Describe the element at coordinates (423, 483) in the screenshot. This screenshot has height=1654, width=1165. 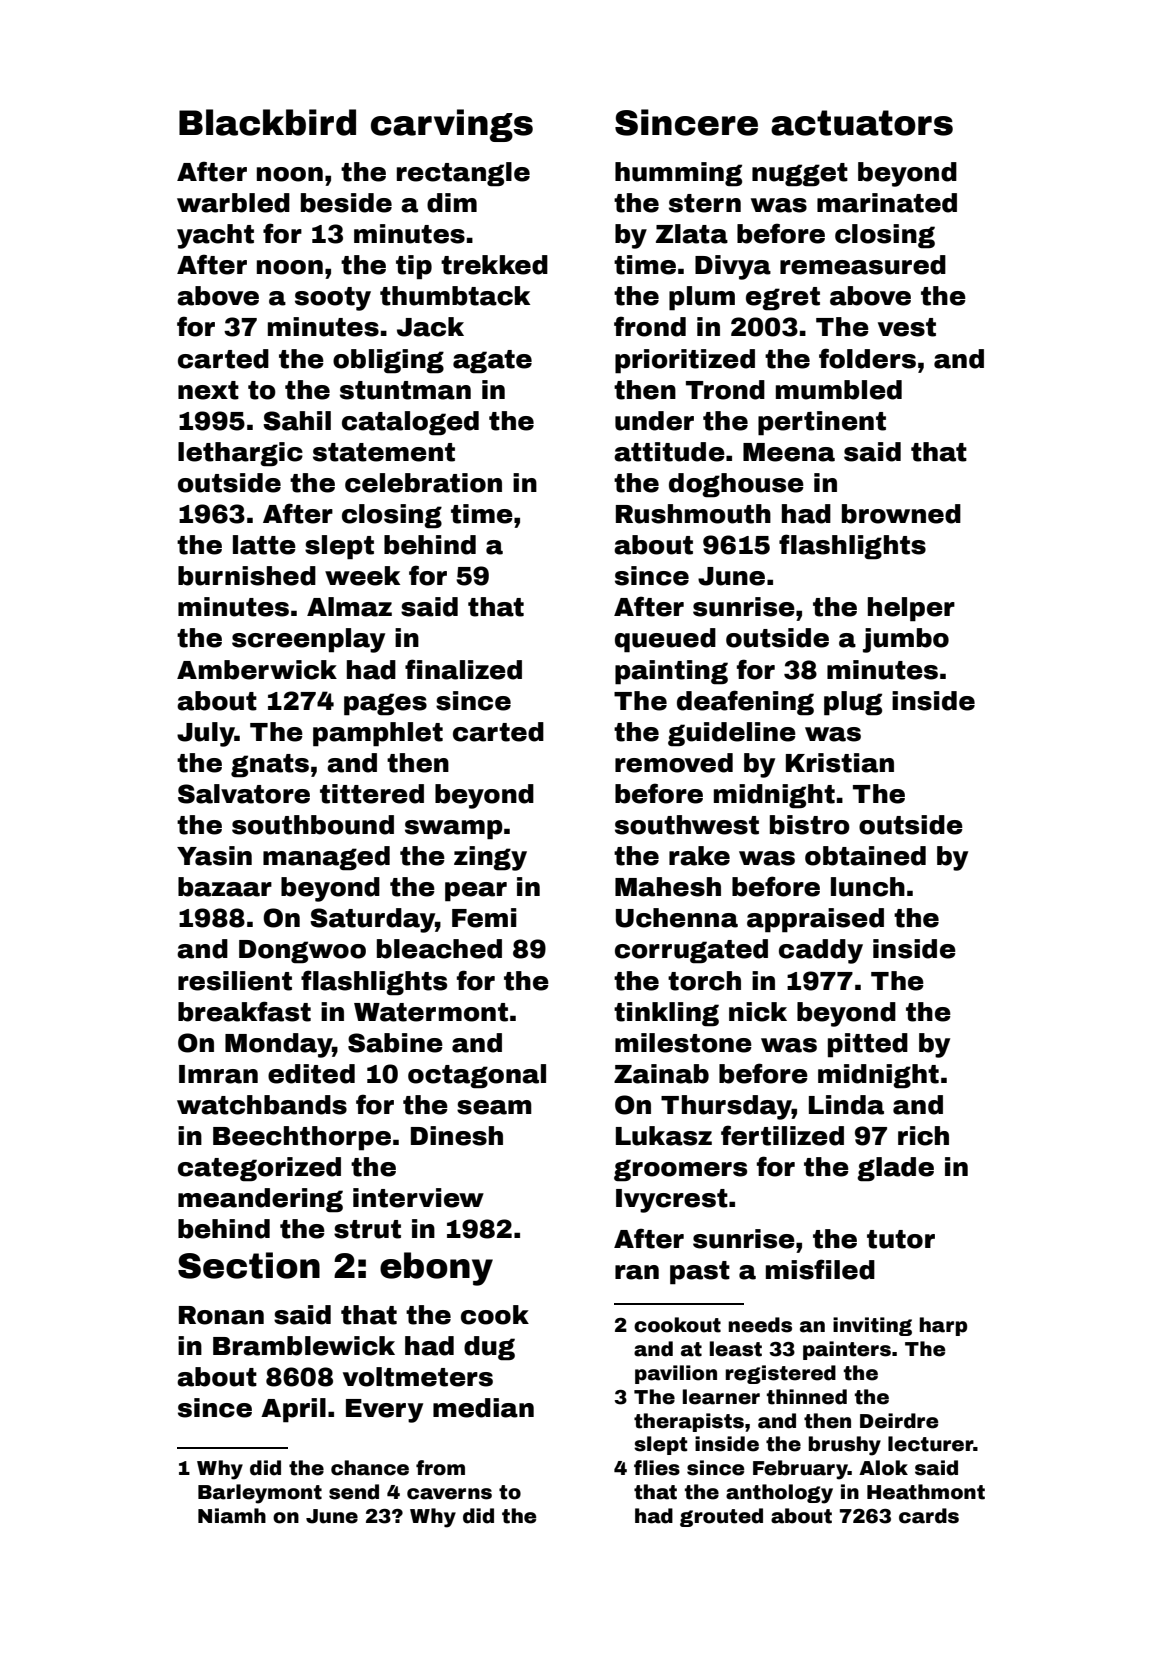
I see `celebration` at that location.
